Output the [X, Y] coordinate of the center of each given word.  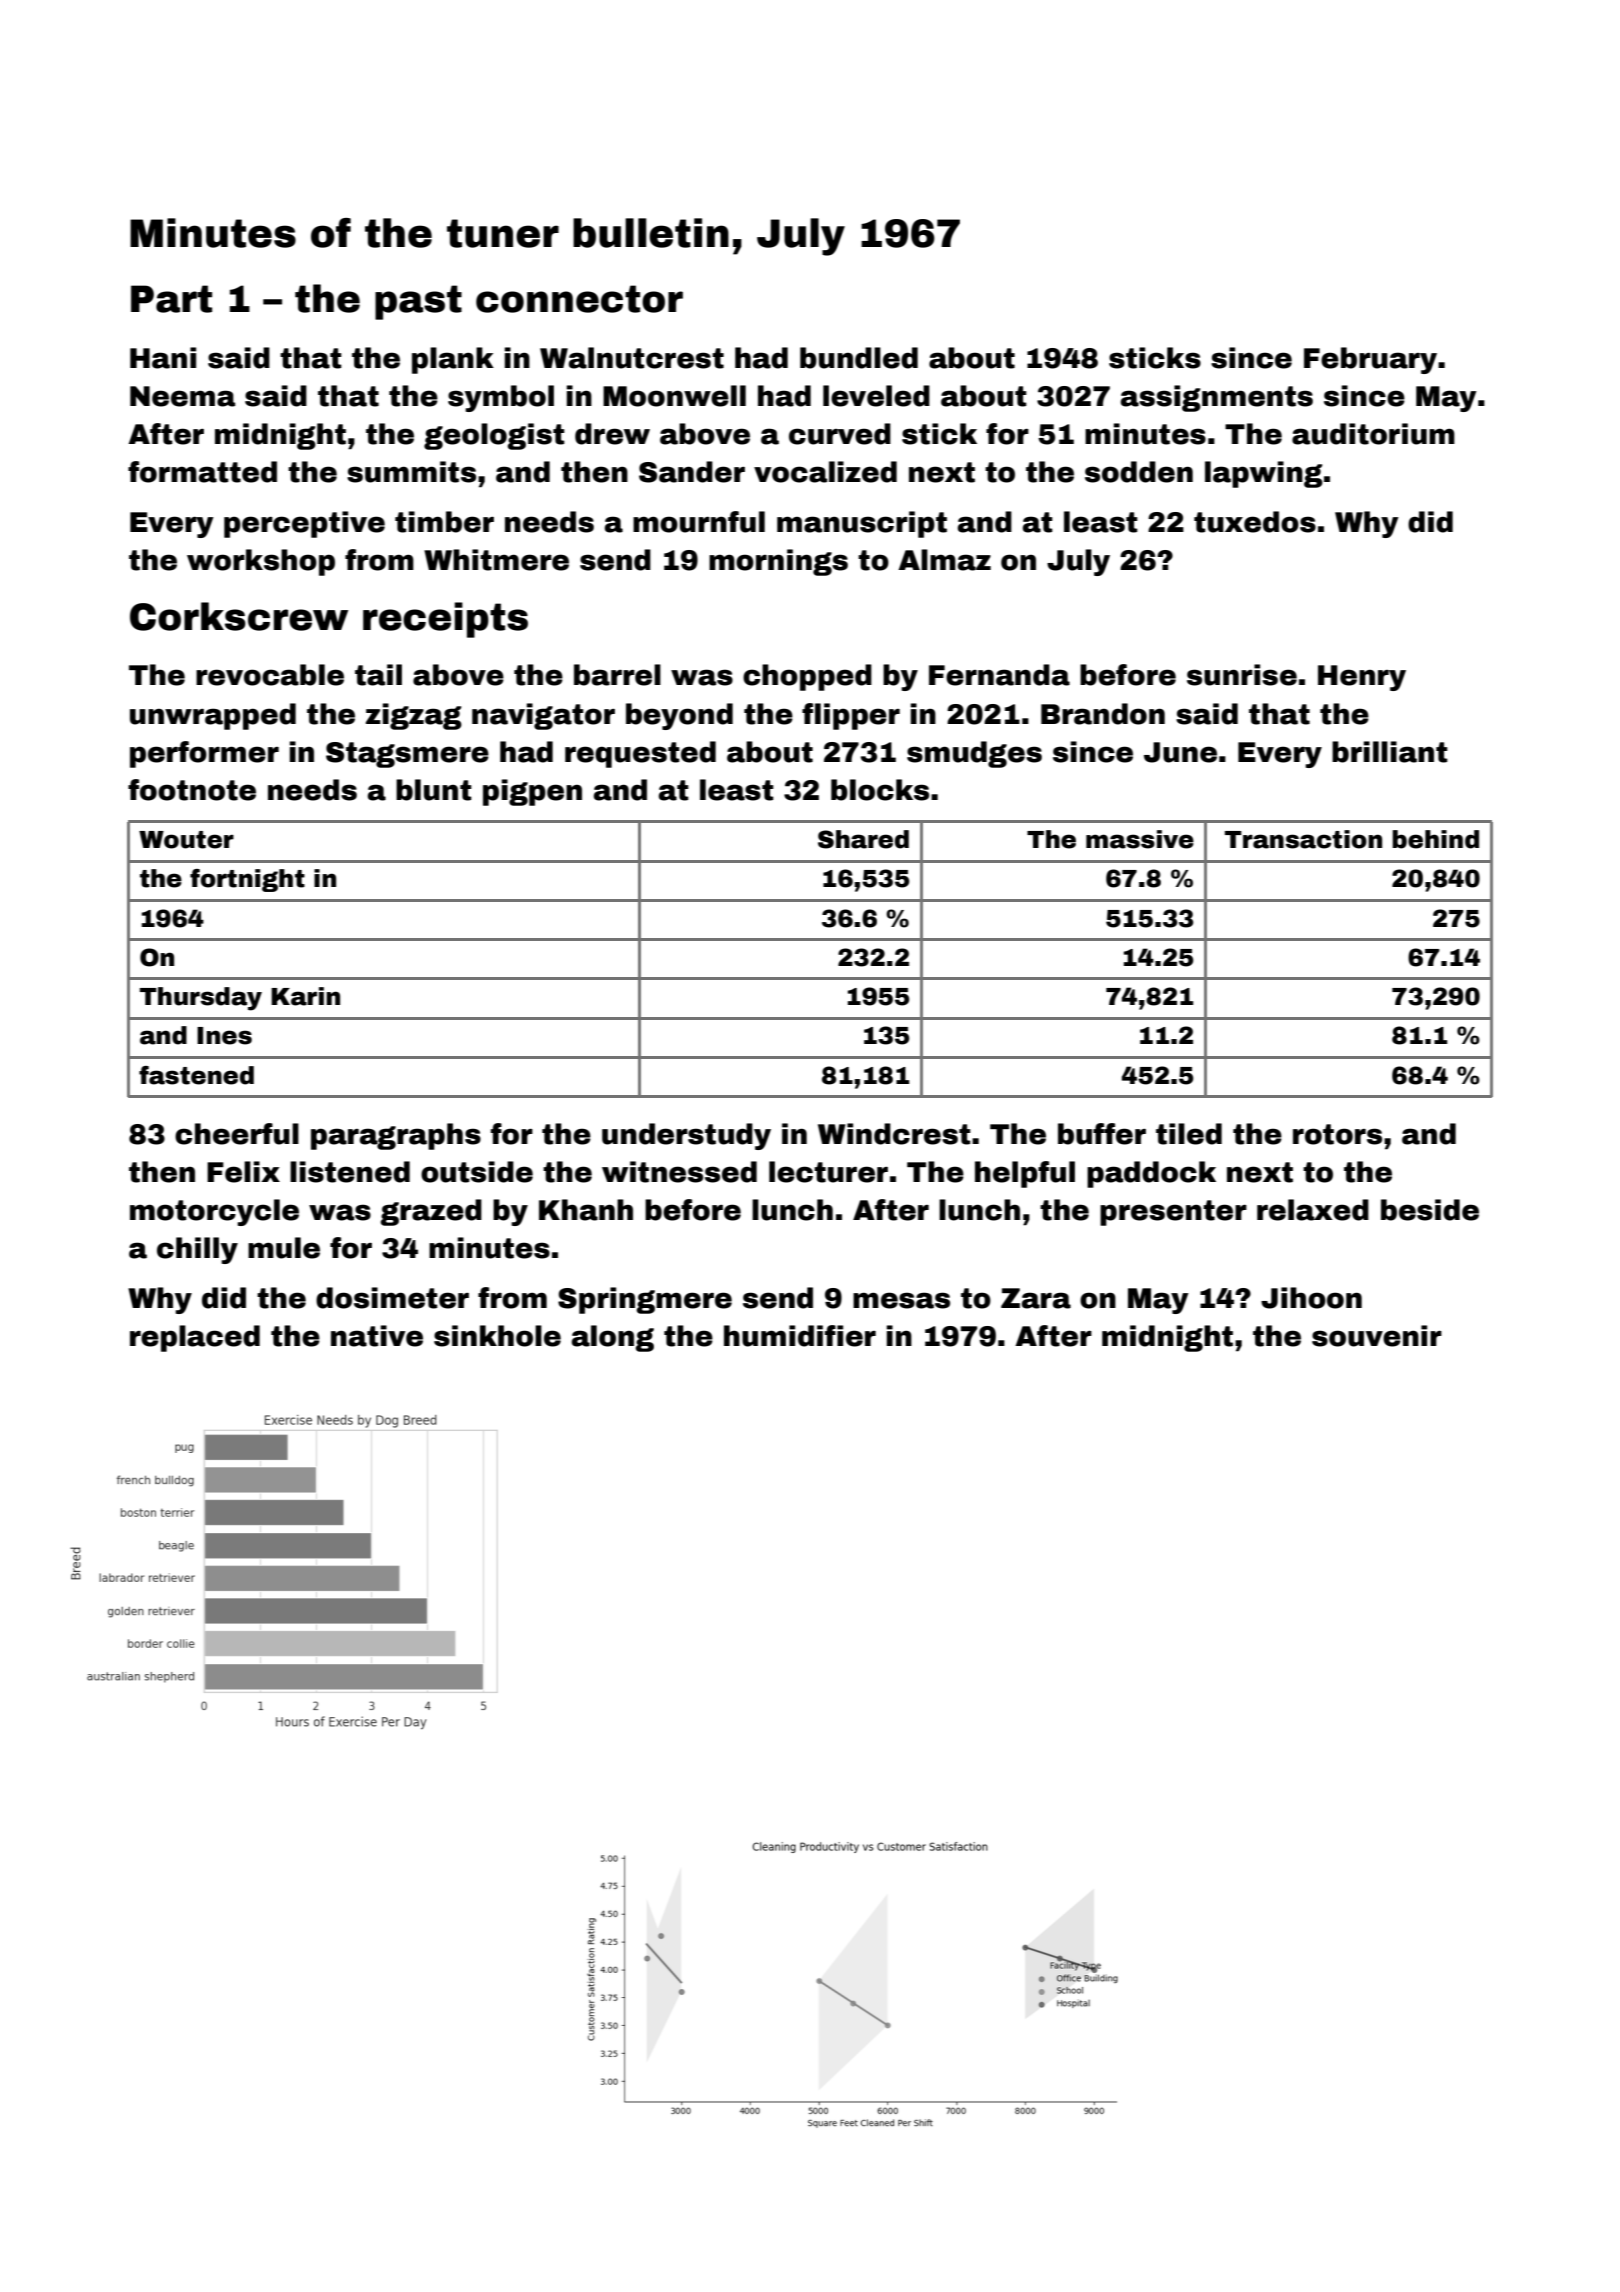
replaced [195, 1338]
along [613, 1338]
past [418, 302]
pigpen [532, 792]
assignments [1217, 398]
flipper [851, 716]
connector [579, 299]
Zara [1036, 1298]
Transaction [1303, 839]
